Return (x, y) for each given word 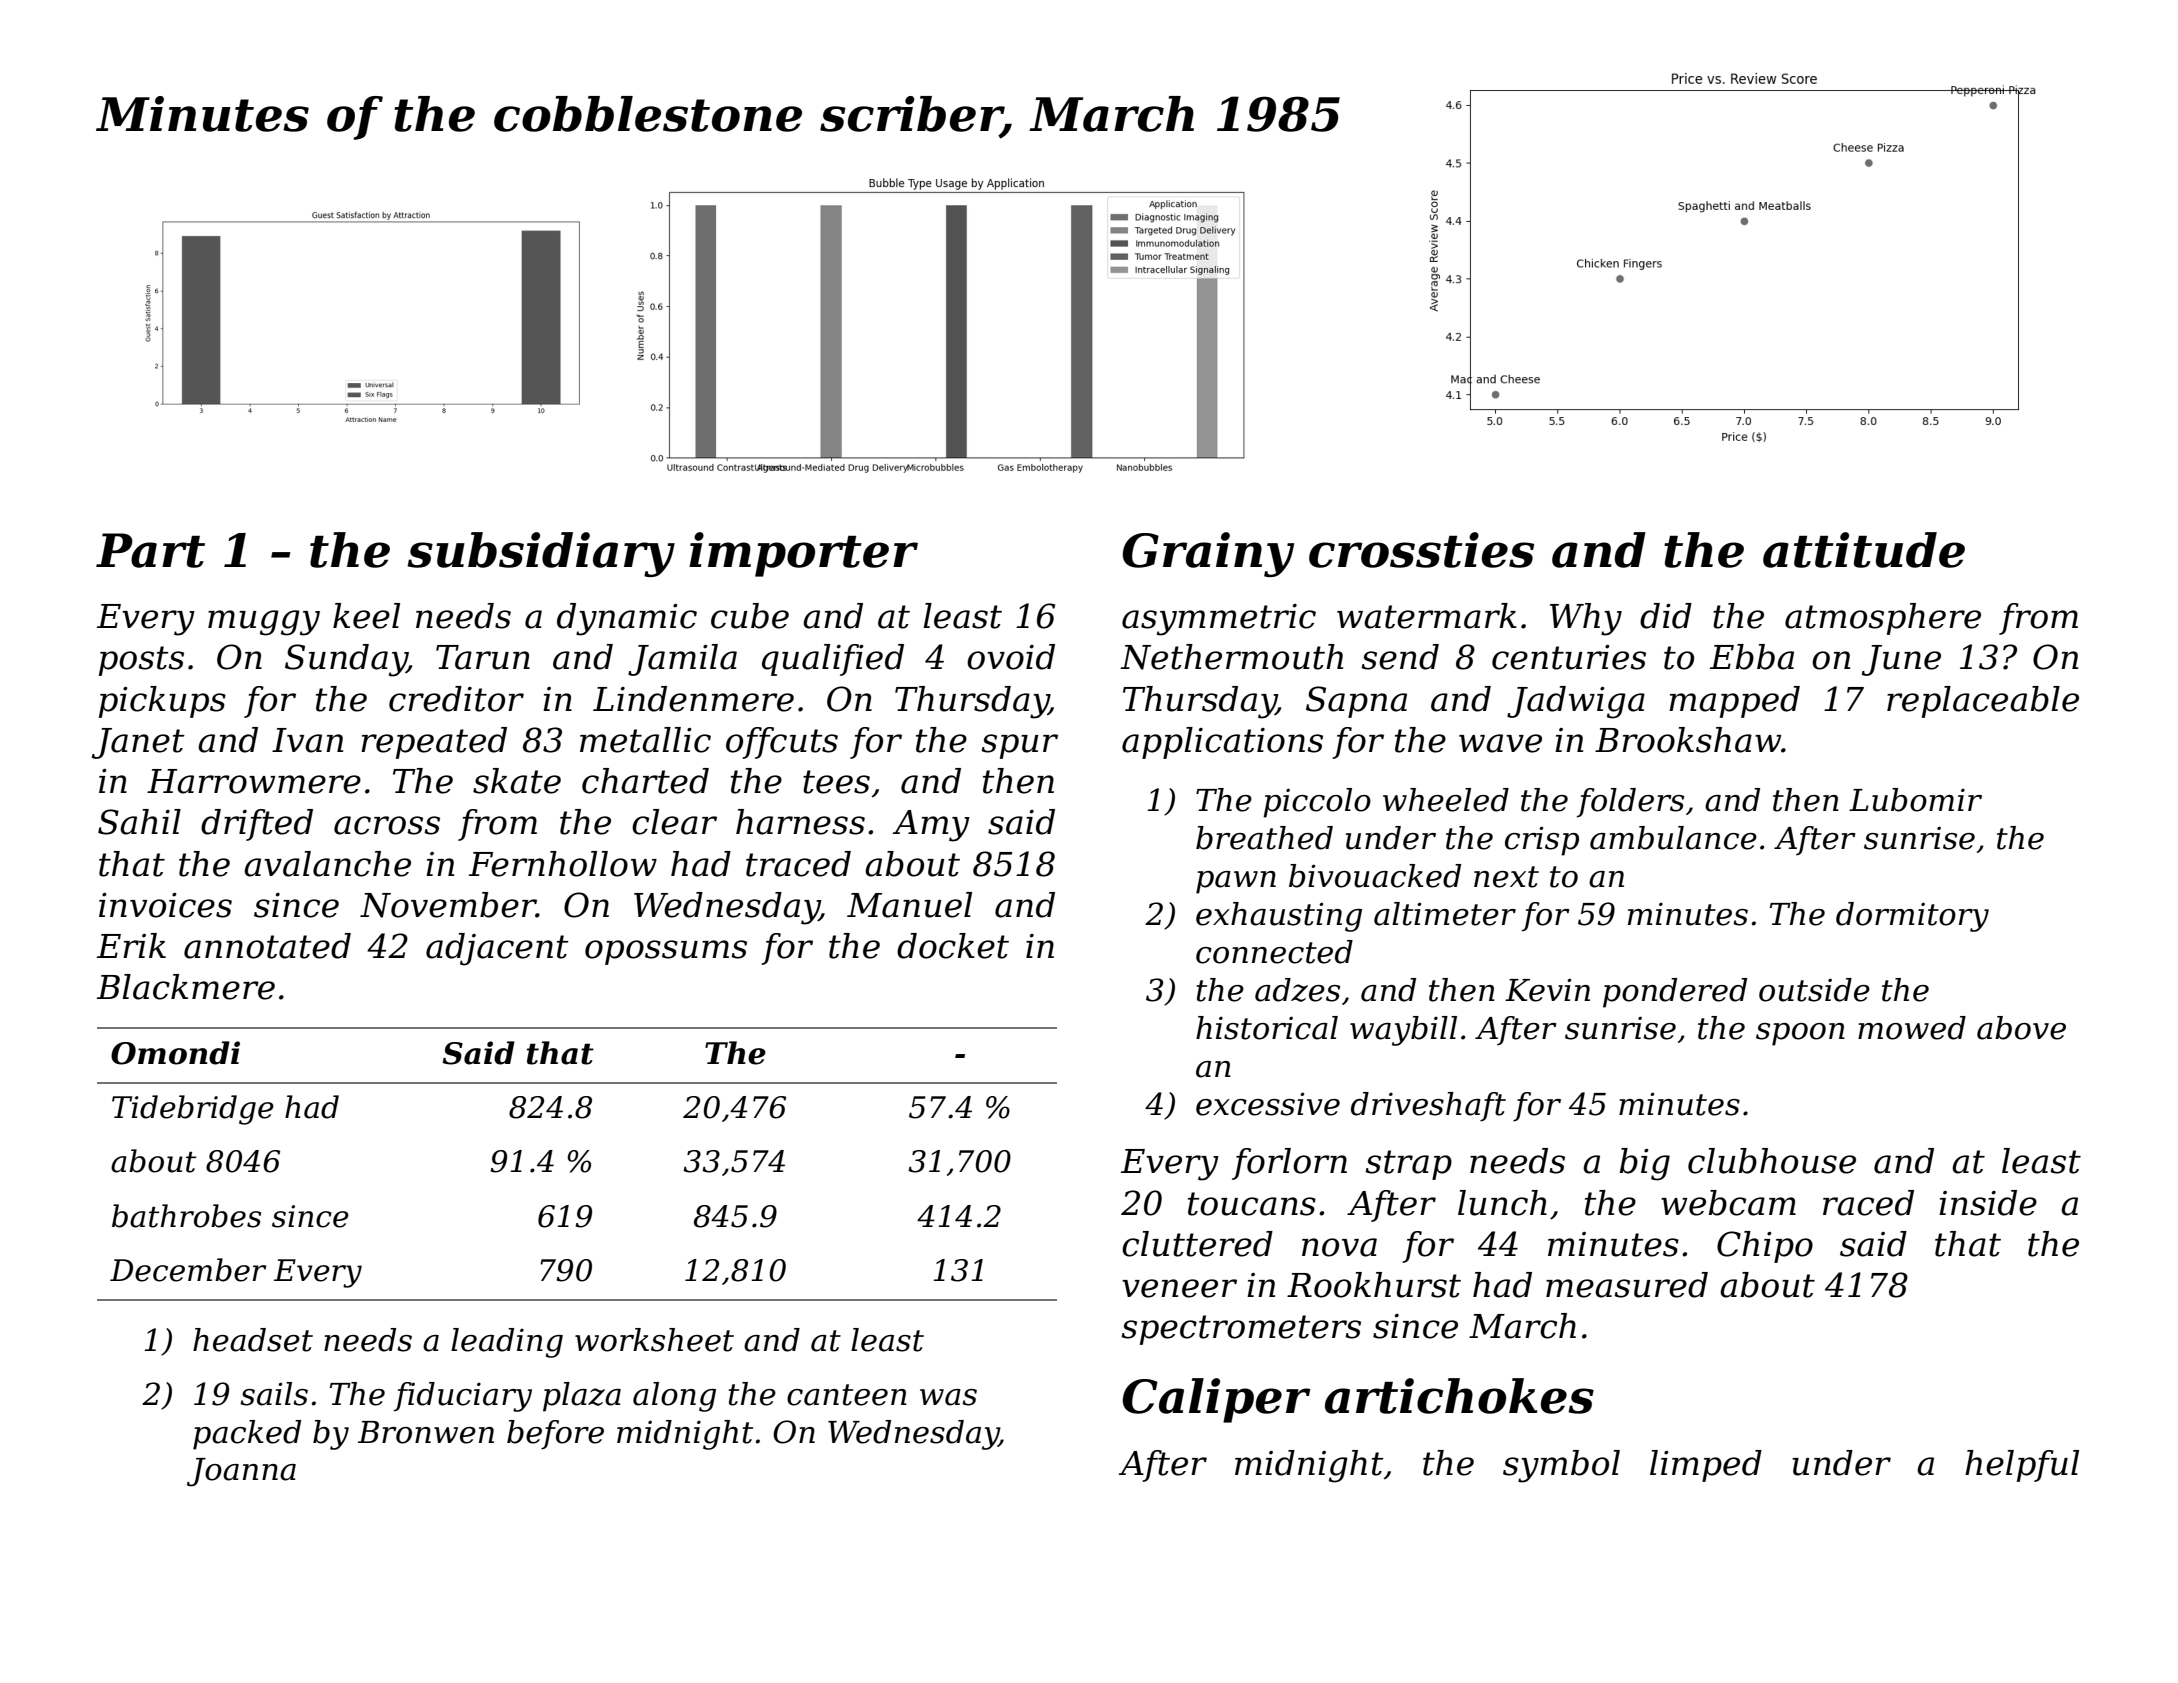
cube (750, 616)
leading (507, 1343)
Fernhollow (563, 864)
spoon (1800, 1034)
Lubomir (1915, 800)
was (948, 1397)
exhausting (1279, 917)
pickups (162, 702)
